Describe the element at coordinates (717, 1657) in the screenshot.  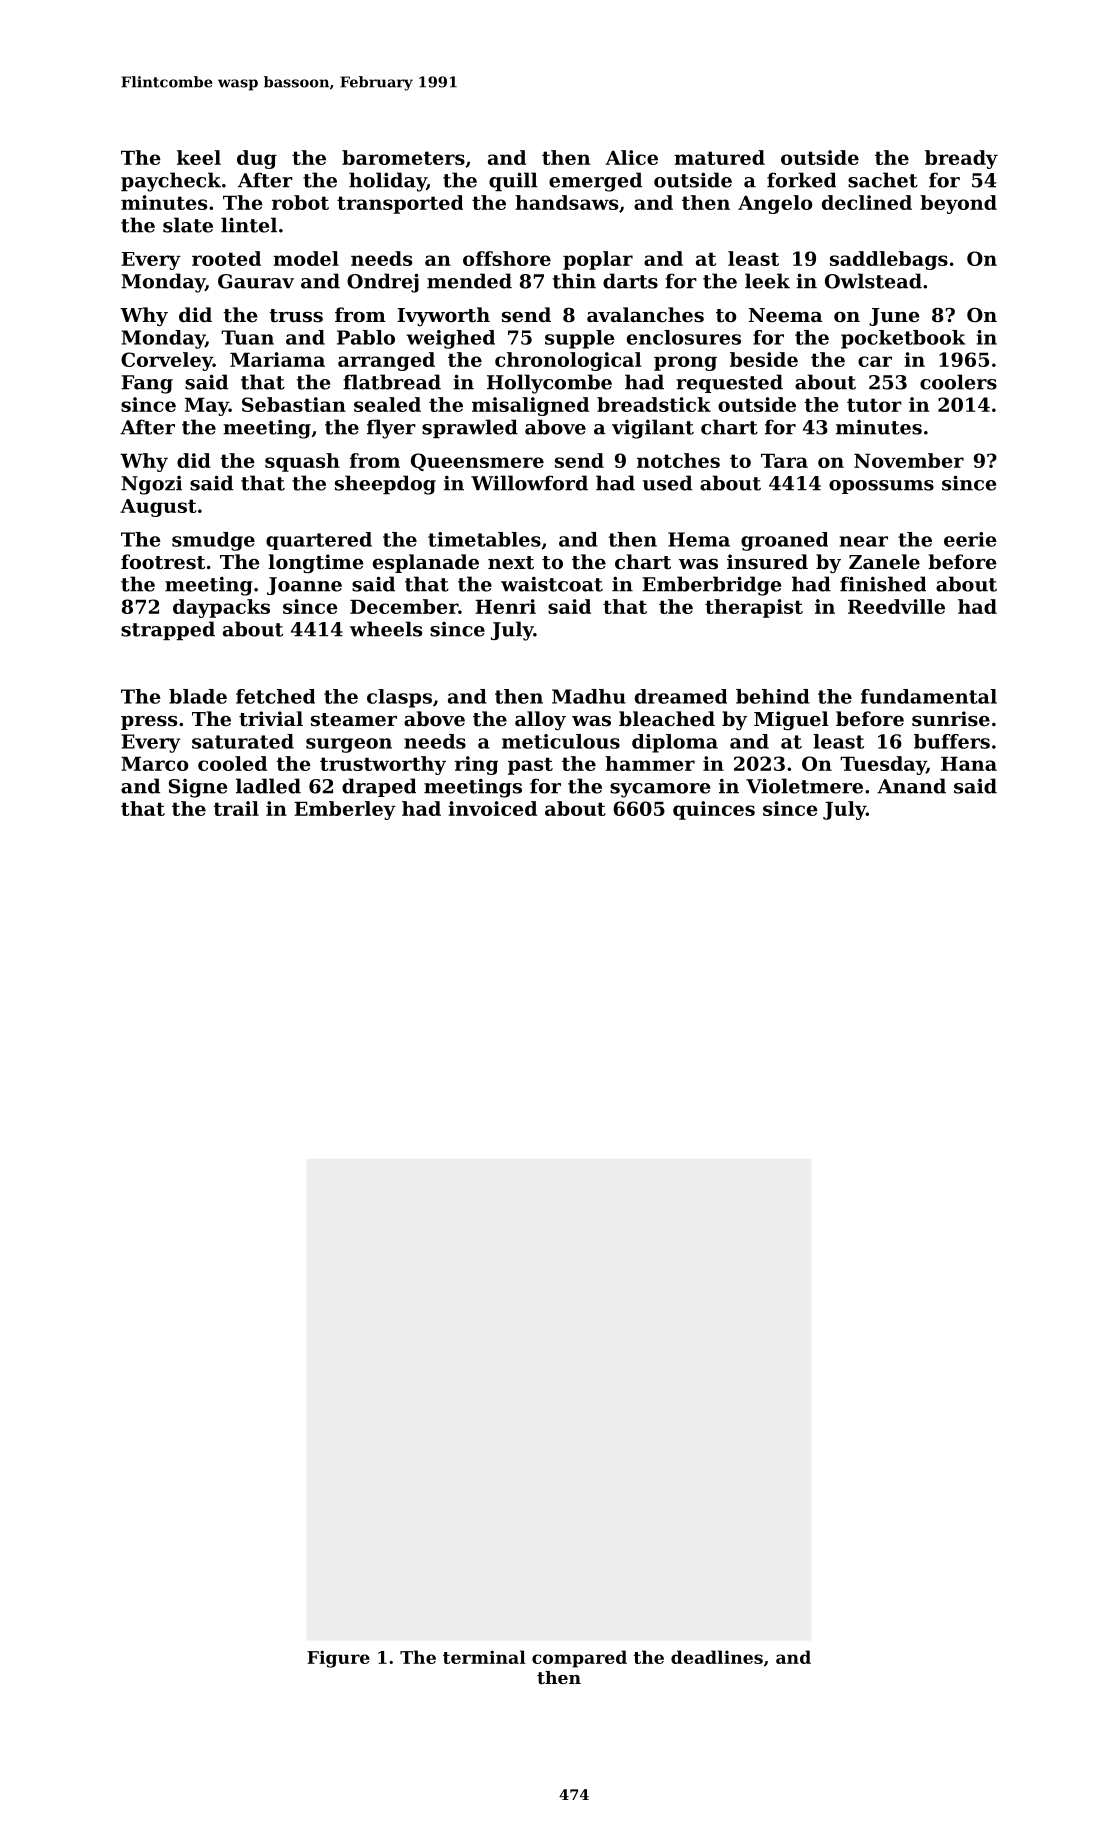
I see `deadlines` at that location.
